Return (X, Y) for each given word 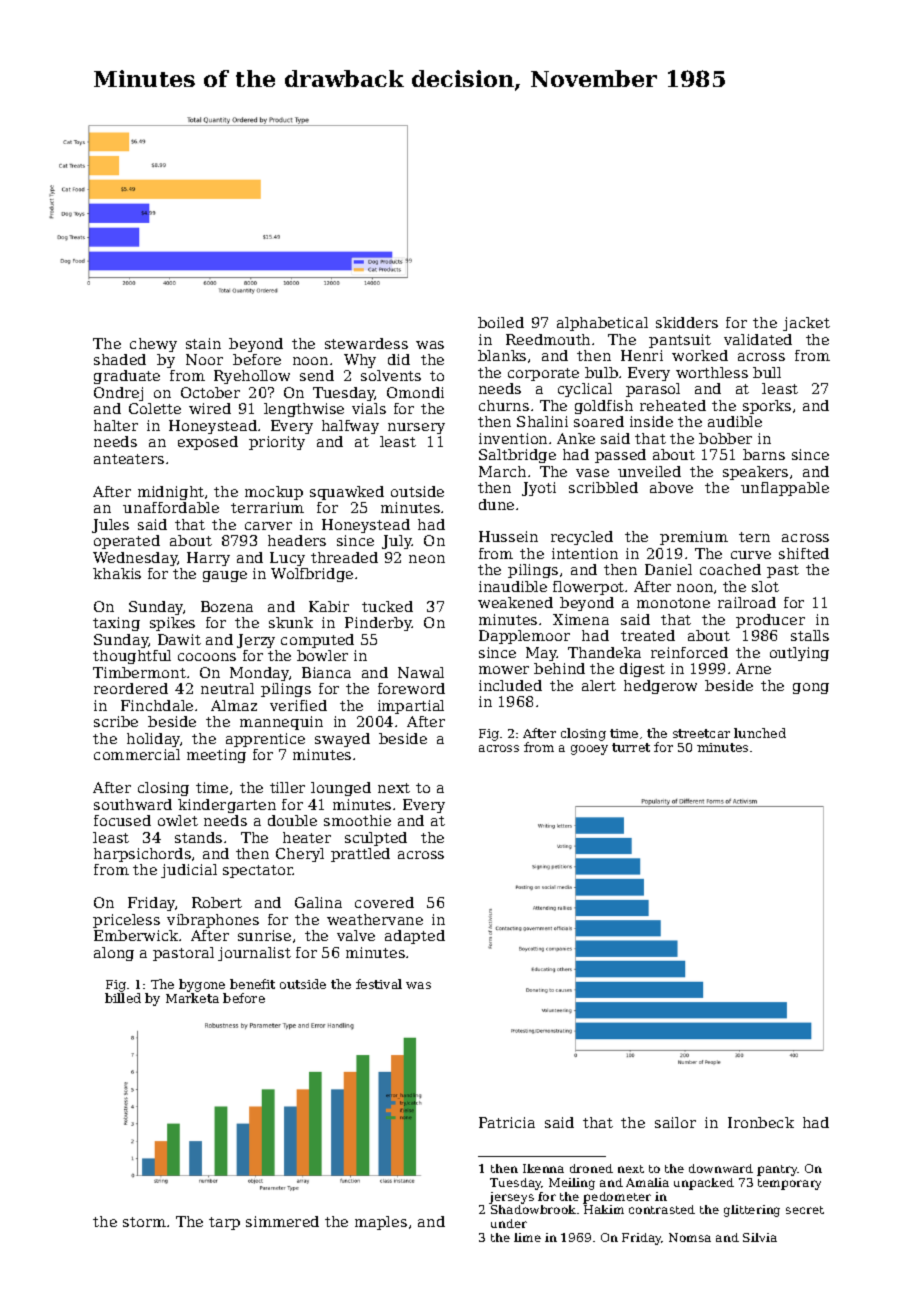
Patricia (507, 1122)
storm (144, 1222)
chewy (153, 345)
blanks (502, 355)
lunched (760, 733)
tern (754, 537)
